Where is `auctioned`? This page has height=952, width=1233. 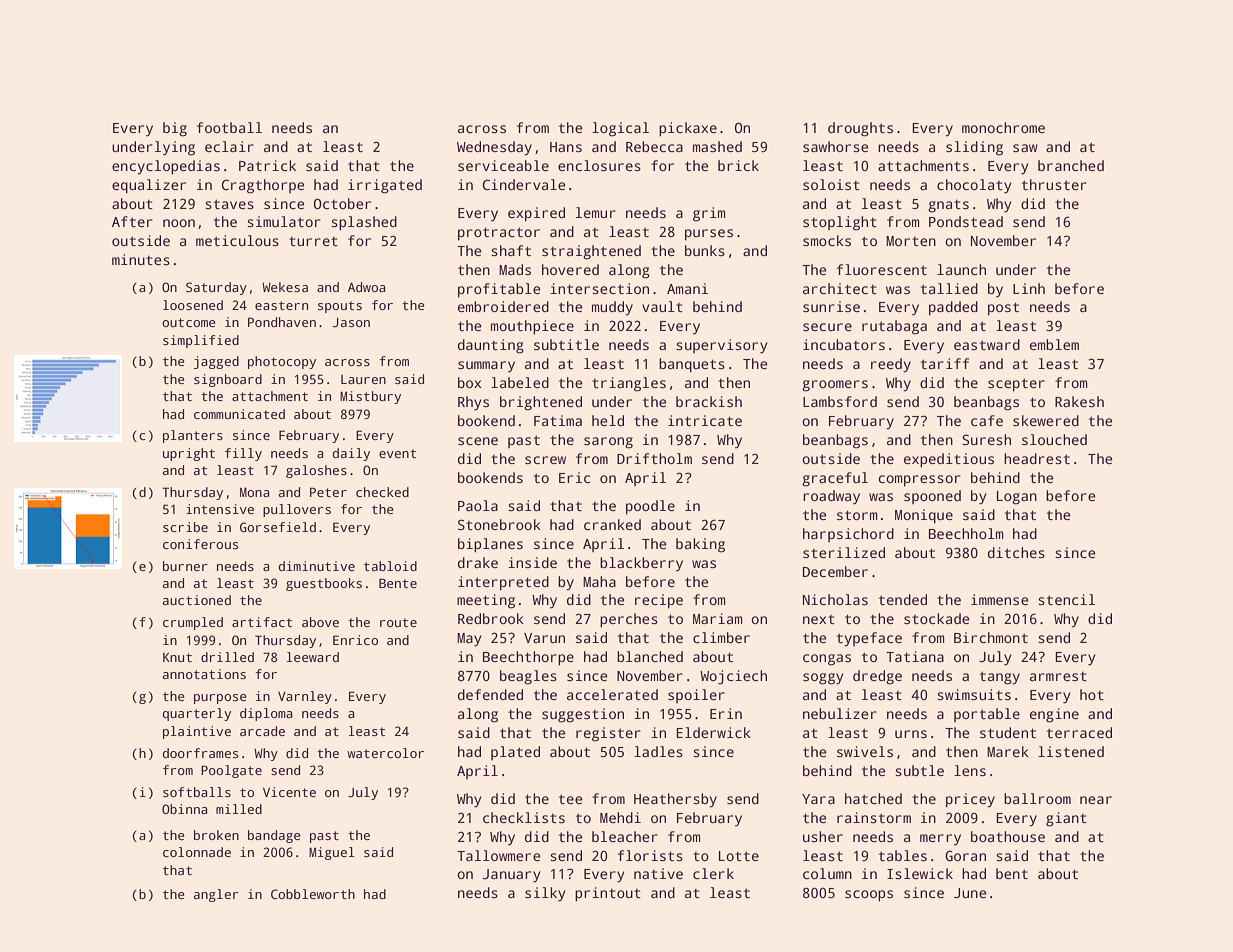 auctioned is located at coordinates (197, 600).
